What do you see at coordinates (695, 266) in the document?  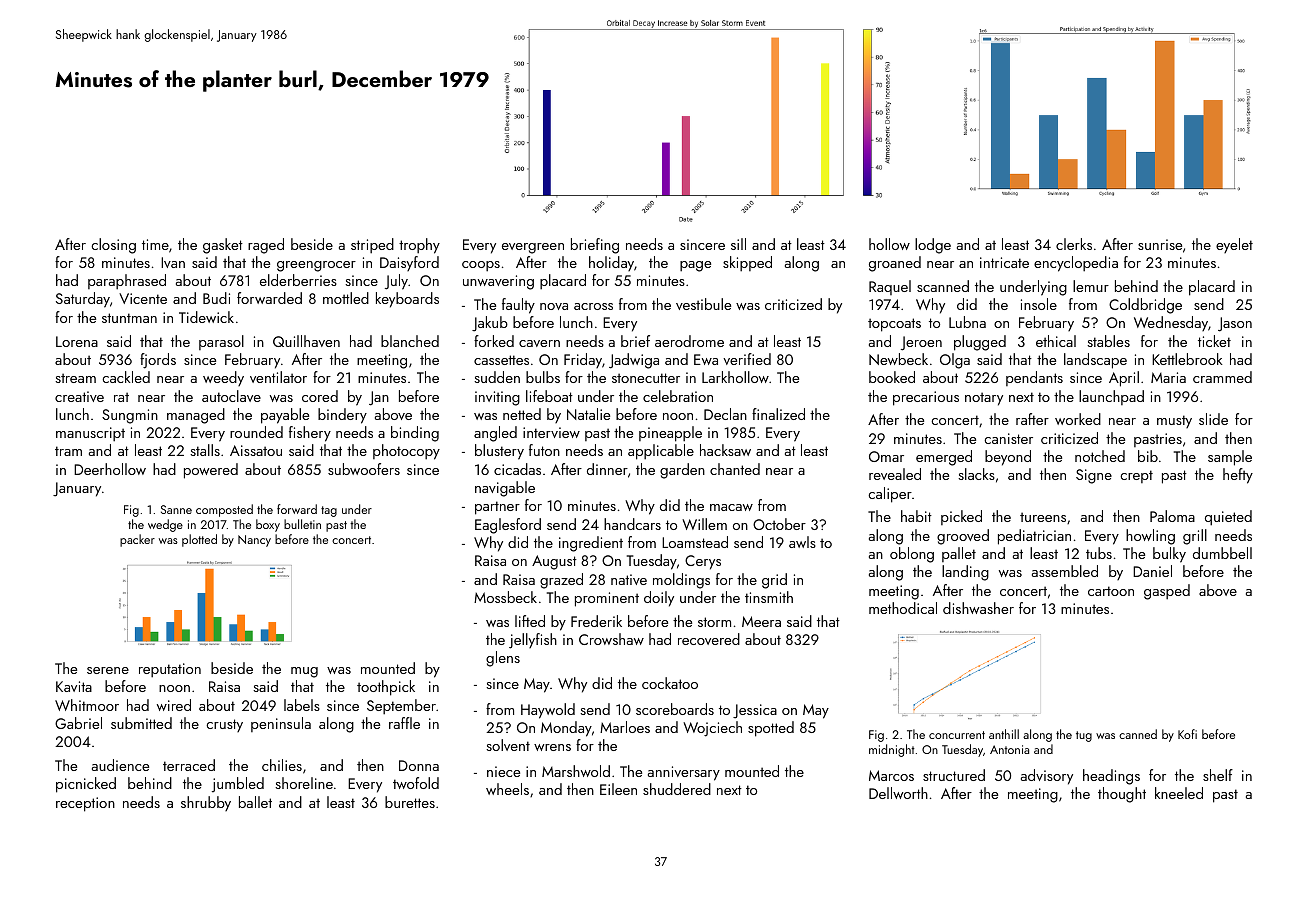 I see `page` at bounding box center [695, 266].
